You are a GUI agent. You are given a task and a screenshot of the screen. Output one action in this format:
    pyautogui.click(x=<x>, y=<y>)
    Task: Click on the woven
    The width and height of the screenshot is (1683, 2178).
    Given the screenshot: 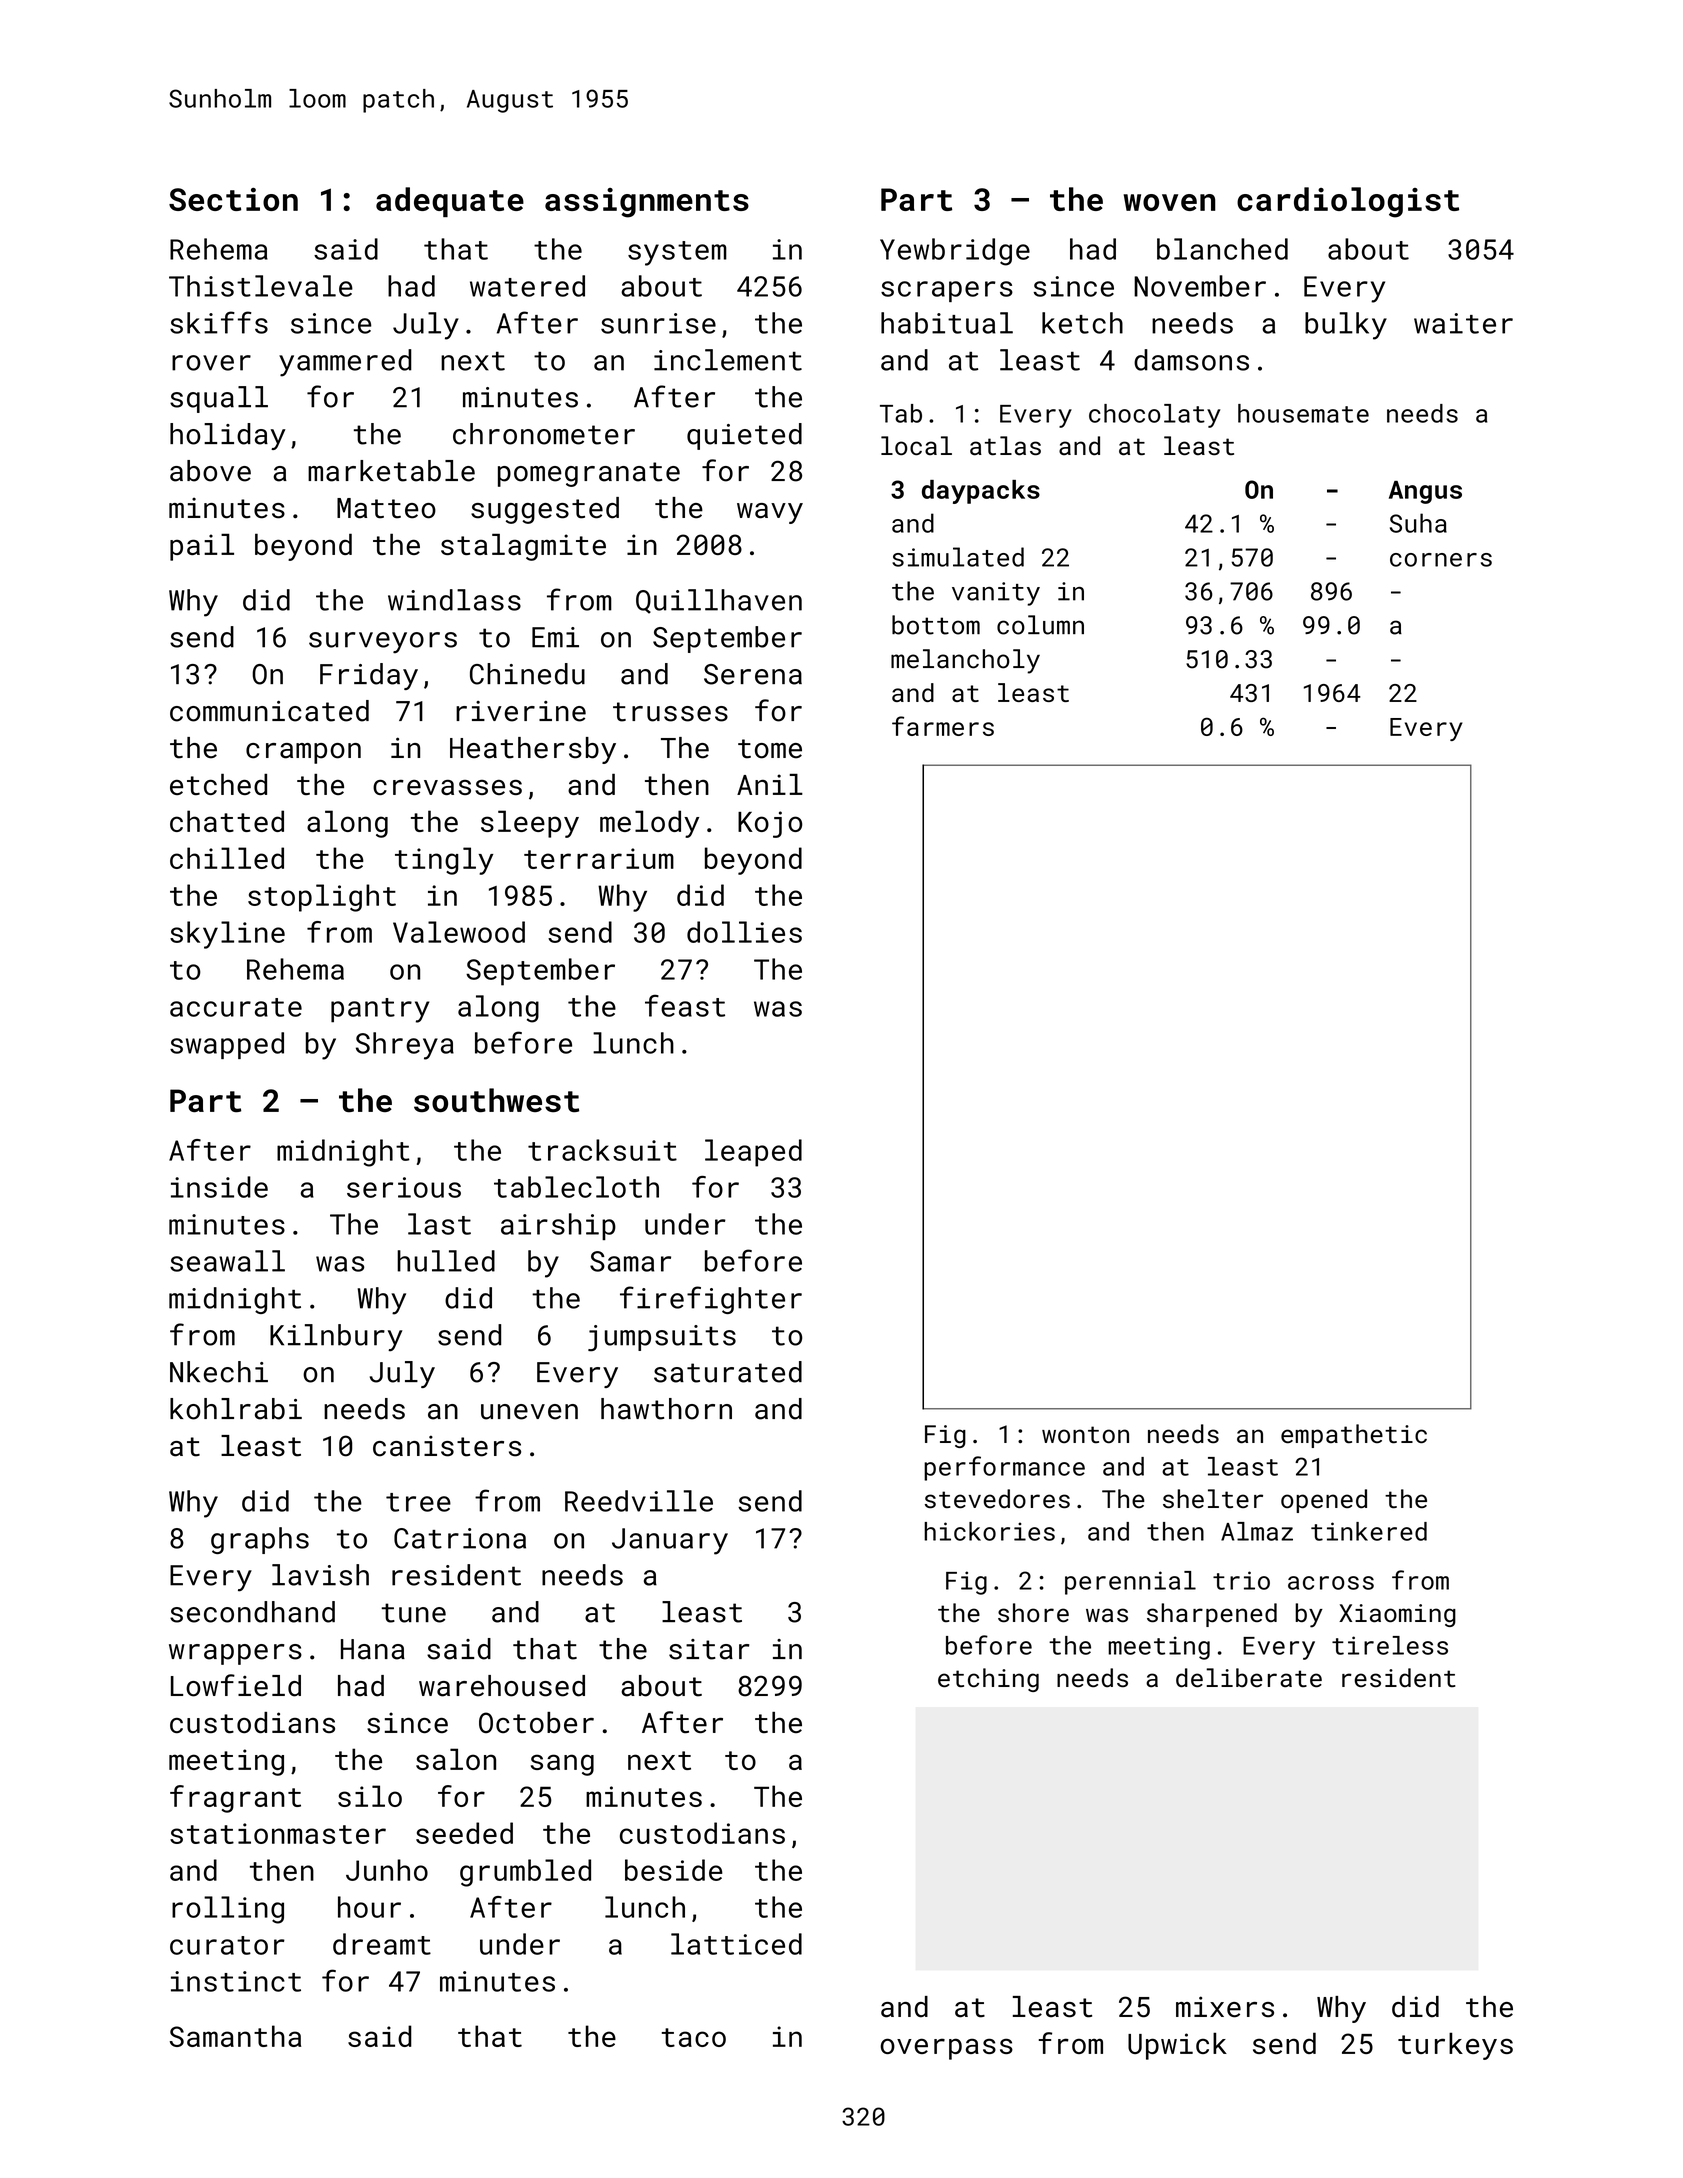 What is the action you would take?
    pyautogui.click(x=1170, y=202)
